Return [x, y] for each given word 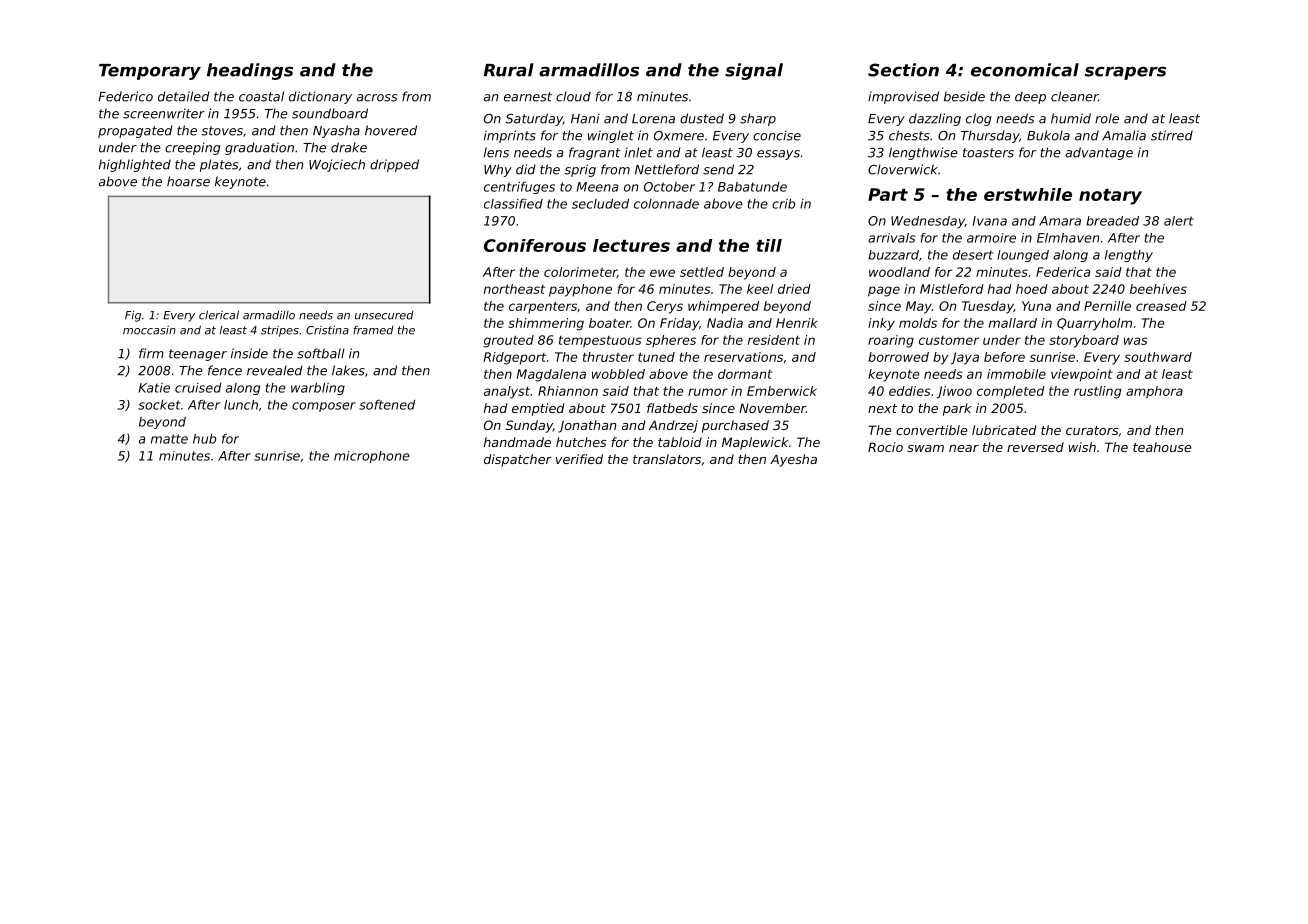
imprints [510, 136]
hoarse [188, 181]
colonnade [666, 204]
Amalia [1124, 135]
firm [151, 353]
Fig [133, 316]
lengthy [1129, 256]
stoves [222, 131]
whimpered [723, 307]
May [919, 307]
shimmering [546, 324]
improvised [903, 97]
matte [169, 439]
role [1107, 118]
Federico [125, 96]
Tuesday [988, 307]
